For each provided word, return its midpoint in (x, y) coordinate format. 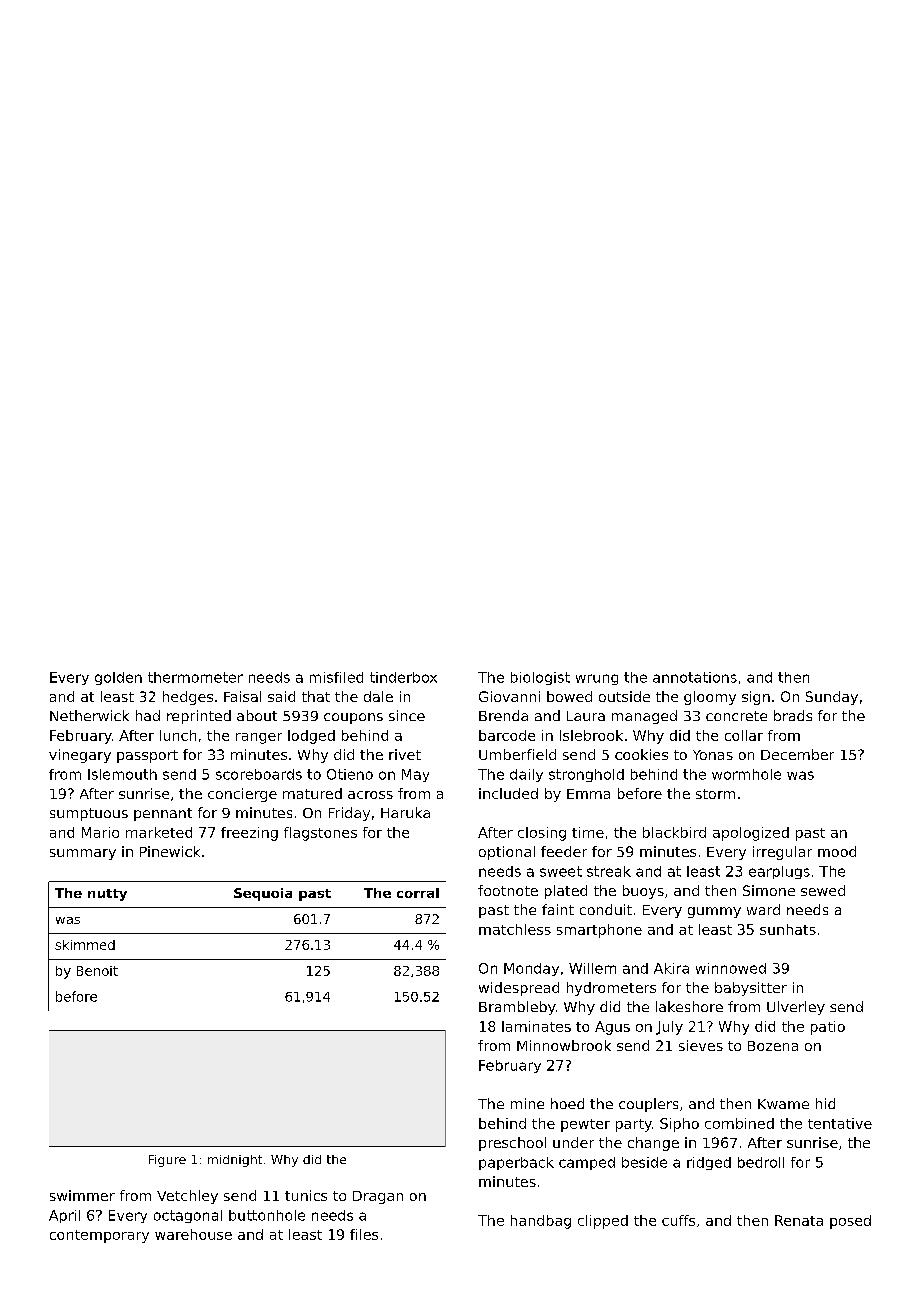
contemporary (99, 1236)
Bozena (773, 1046)
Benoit (97, 971)
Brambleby (517, 1008)
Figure (167, 1161)
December (797, 754)
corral (418, 893)
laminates (536, 1026)
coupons (353, 718)
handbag (541, 1222)
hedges (188, 698)
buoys (643, 892)
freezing (249, 834)
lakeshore (689, 1006)
